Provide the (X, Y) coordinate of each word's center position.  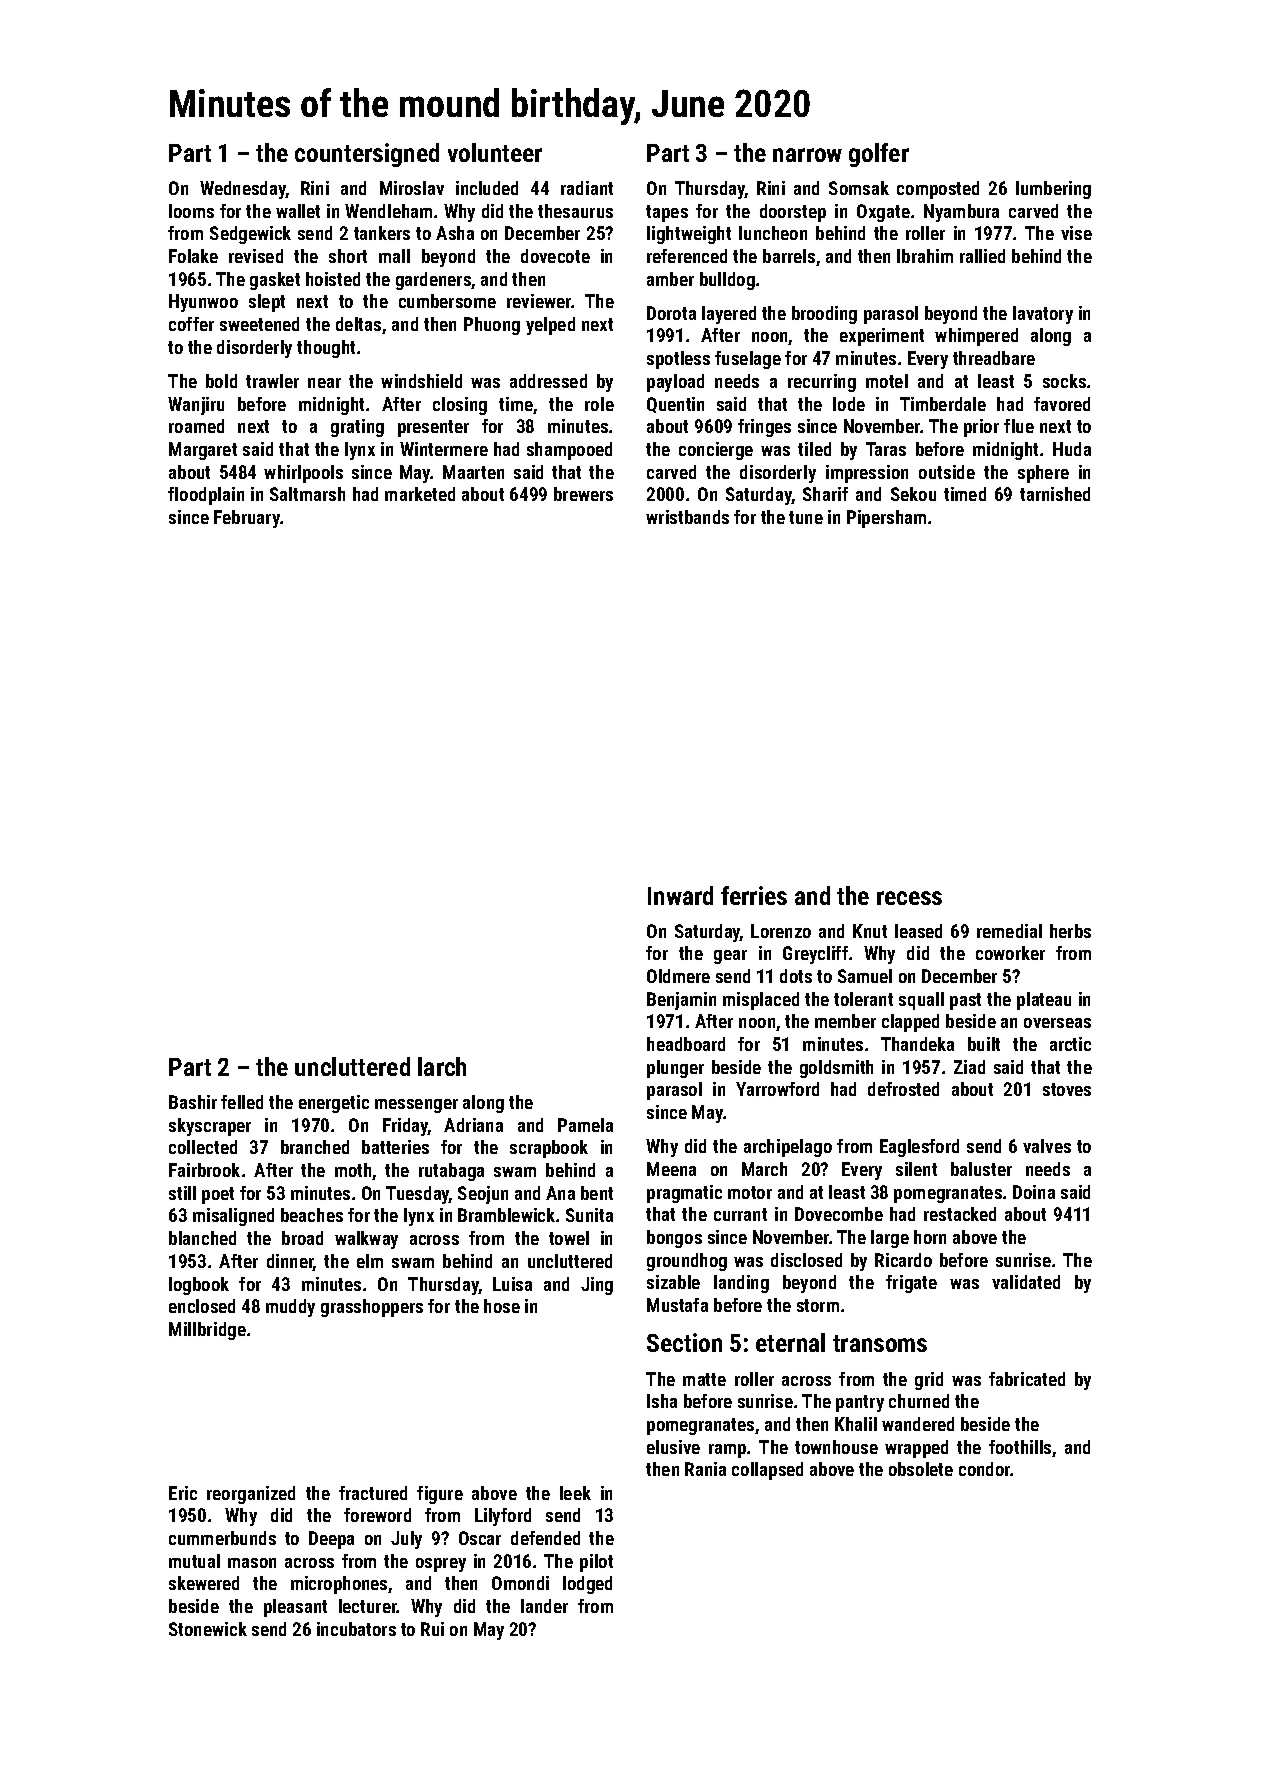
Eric (183, 1493)
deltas (358, 324)
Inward (680, 895)
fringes (764, 428)
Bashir (193, 1102)
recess (909, 898)
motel (887, 381)
